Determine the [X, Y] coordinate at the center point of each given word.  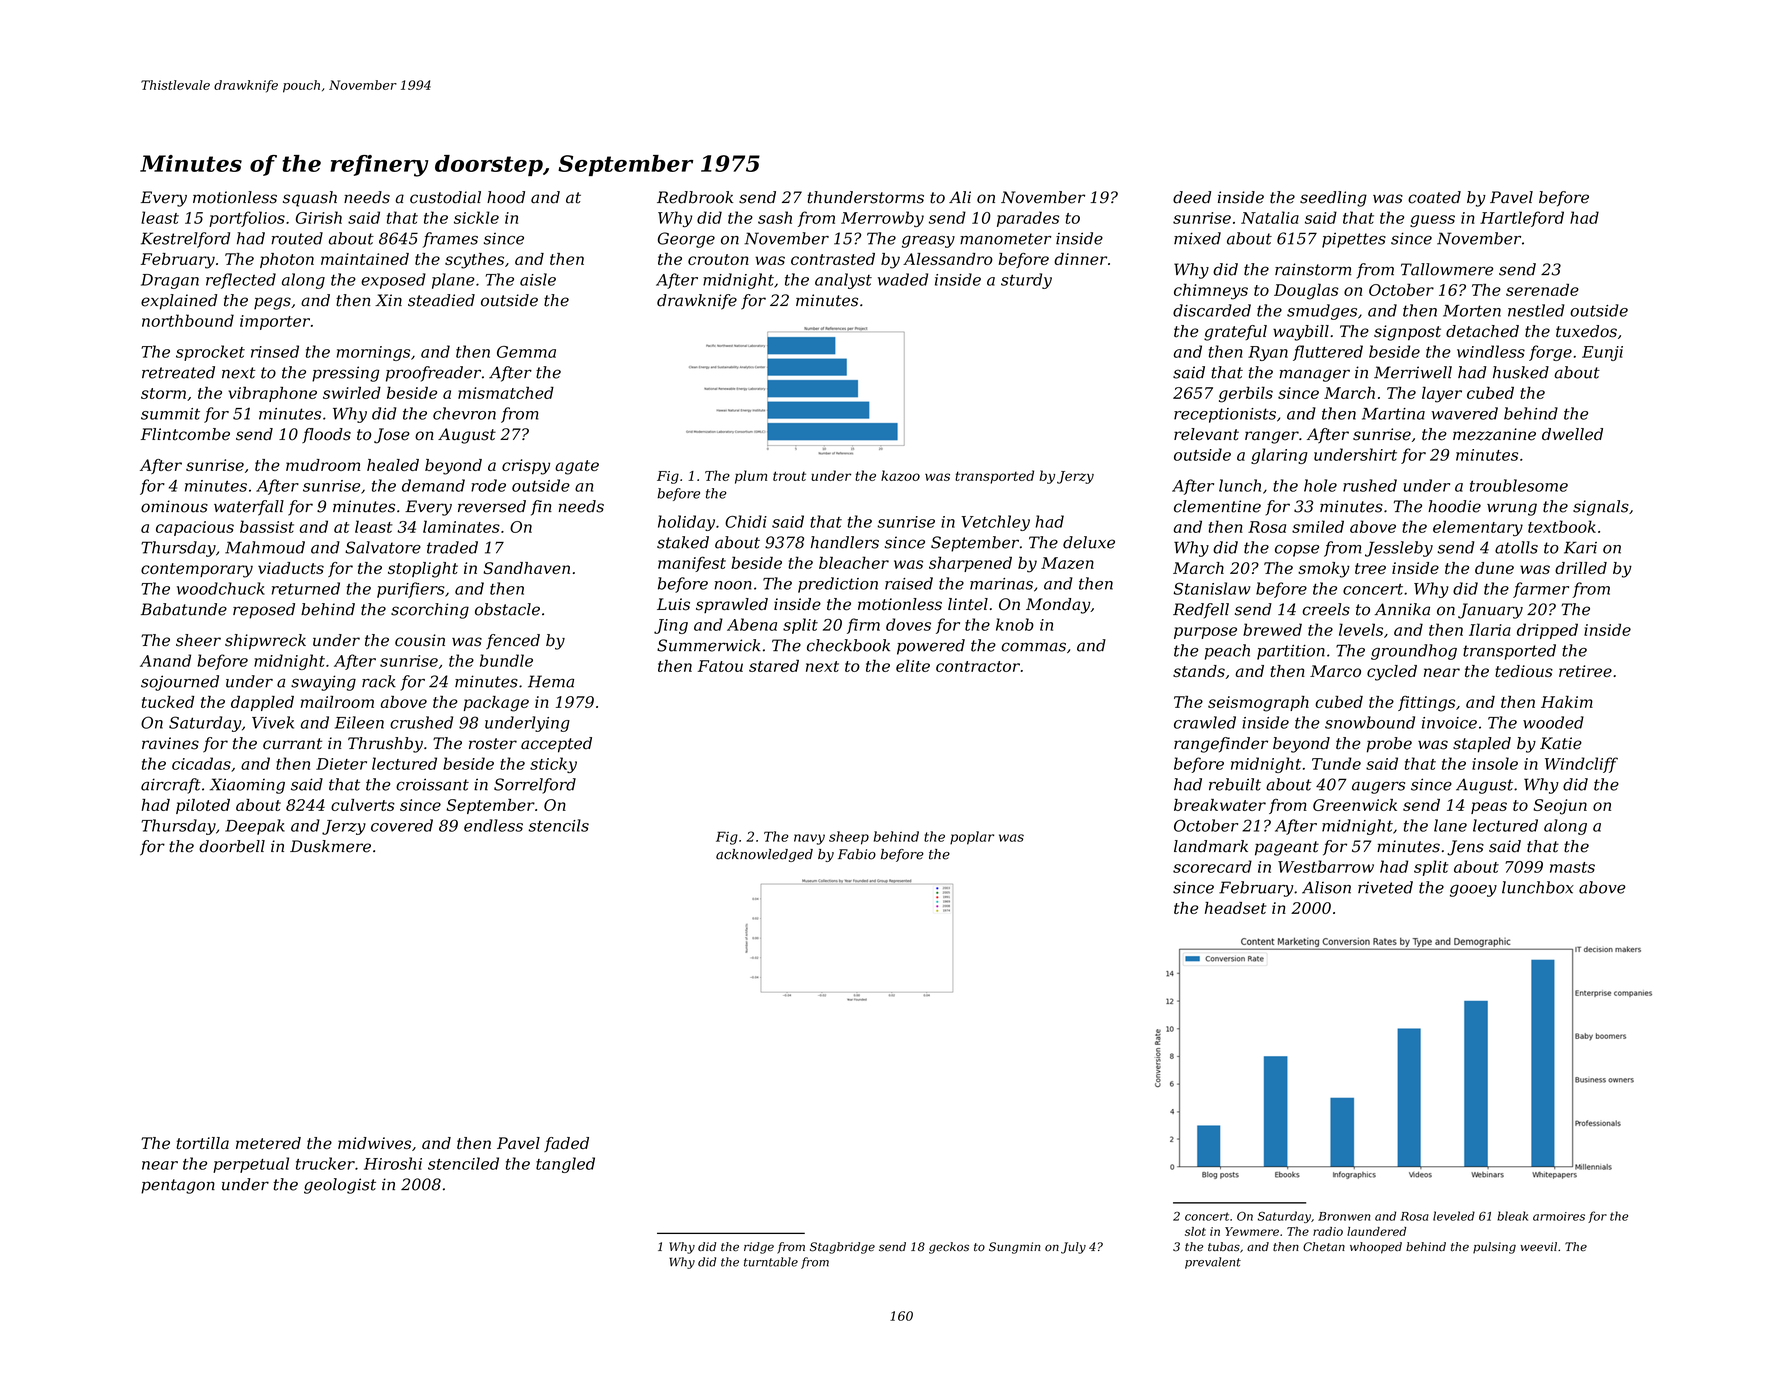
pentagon [178, 1186]
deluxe [1089, 542]
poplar [972, 838]
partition [1291, 652]
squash [310, 199]
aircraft [171, 786]
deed [1192, 197]
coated [1434, 197]
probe [1389, 745]
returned [306, 588]
